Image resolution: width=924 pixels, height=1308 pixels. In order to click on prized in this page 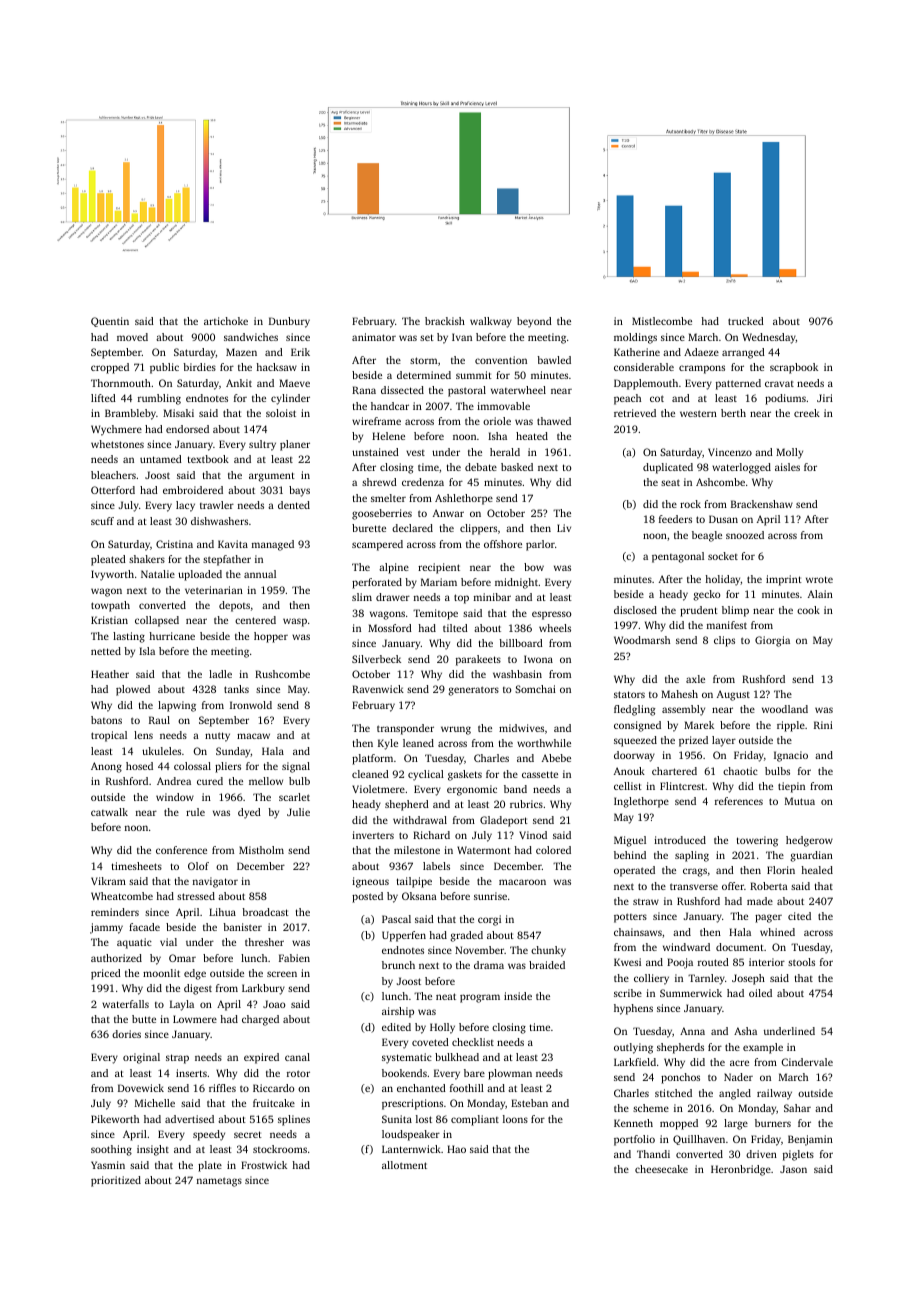, I will do `click(693, 741)`.
